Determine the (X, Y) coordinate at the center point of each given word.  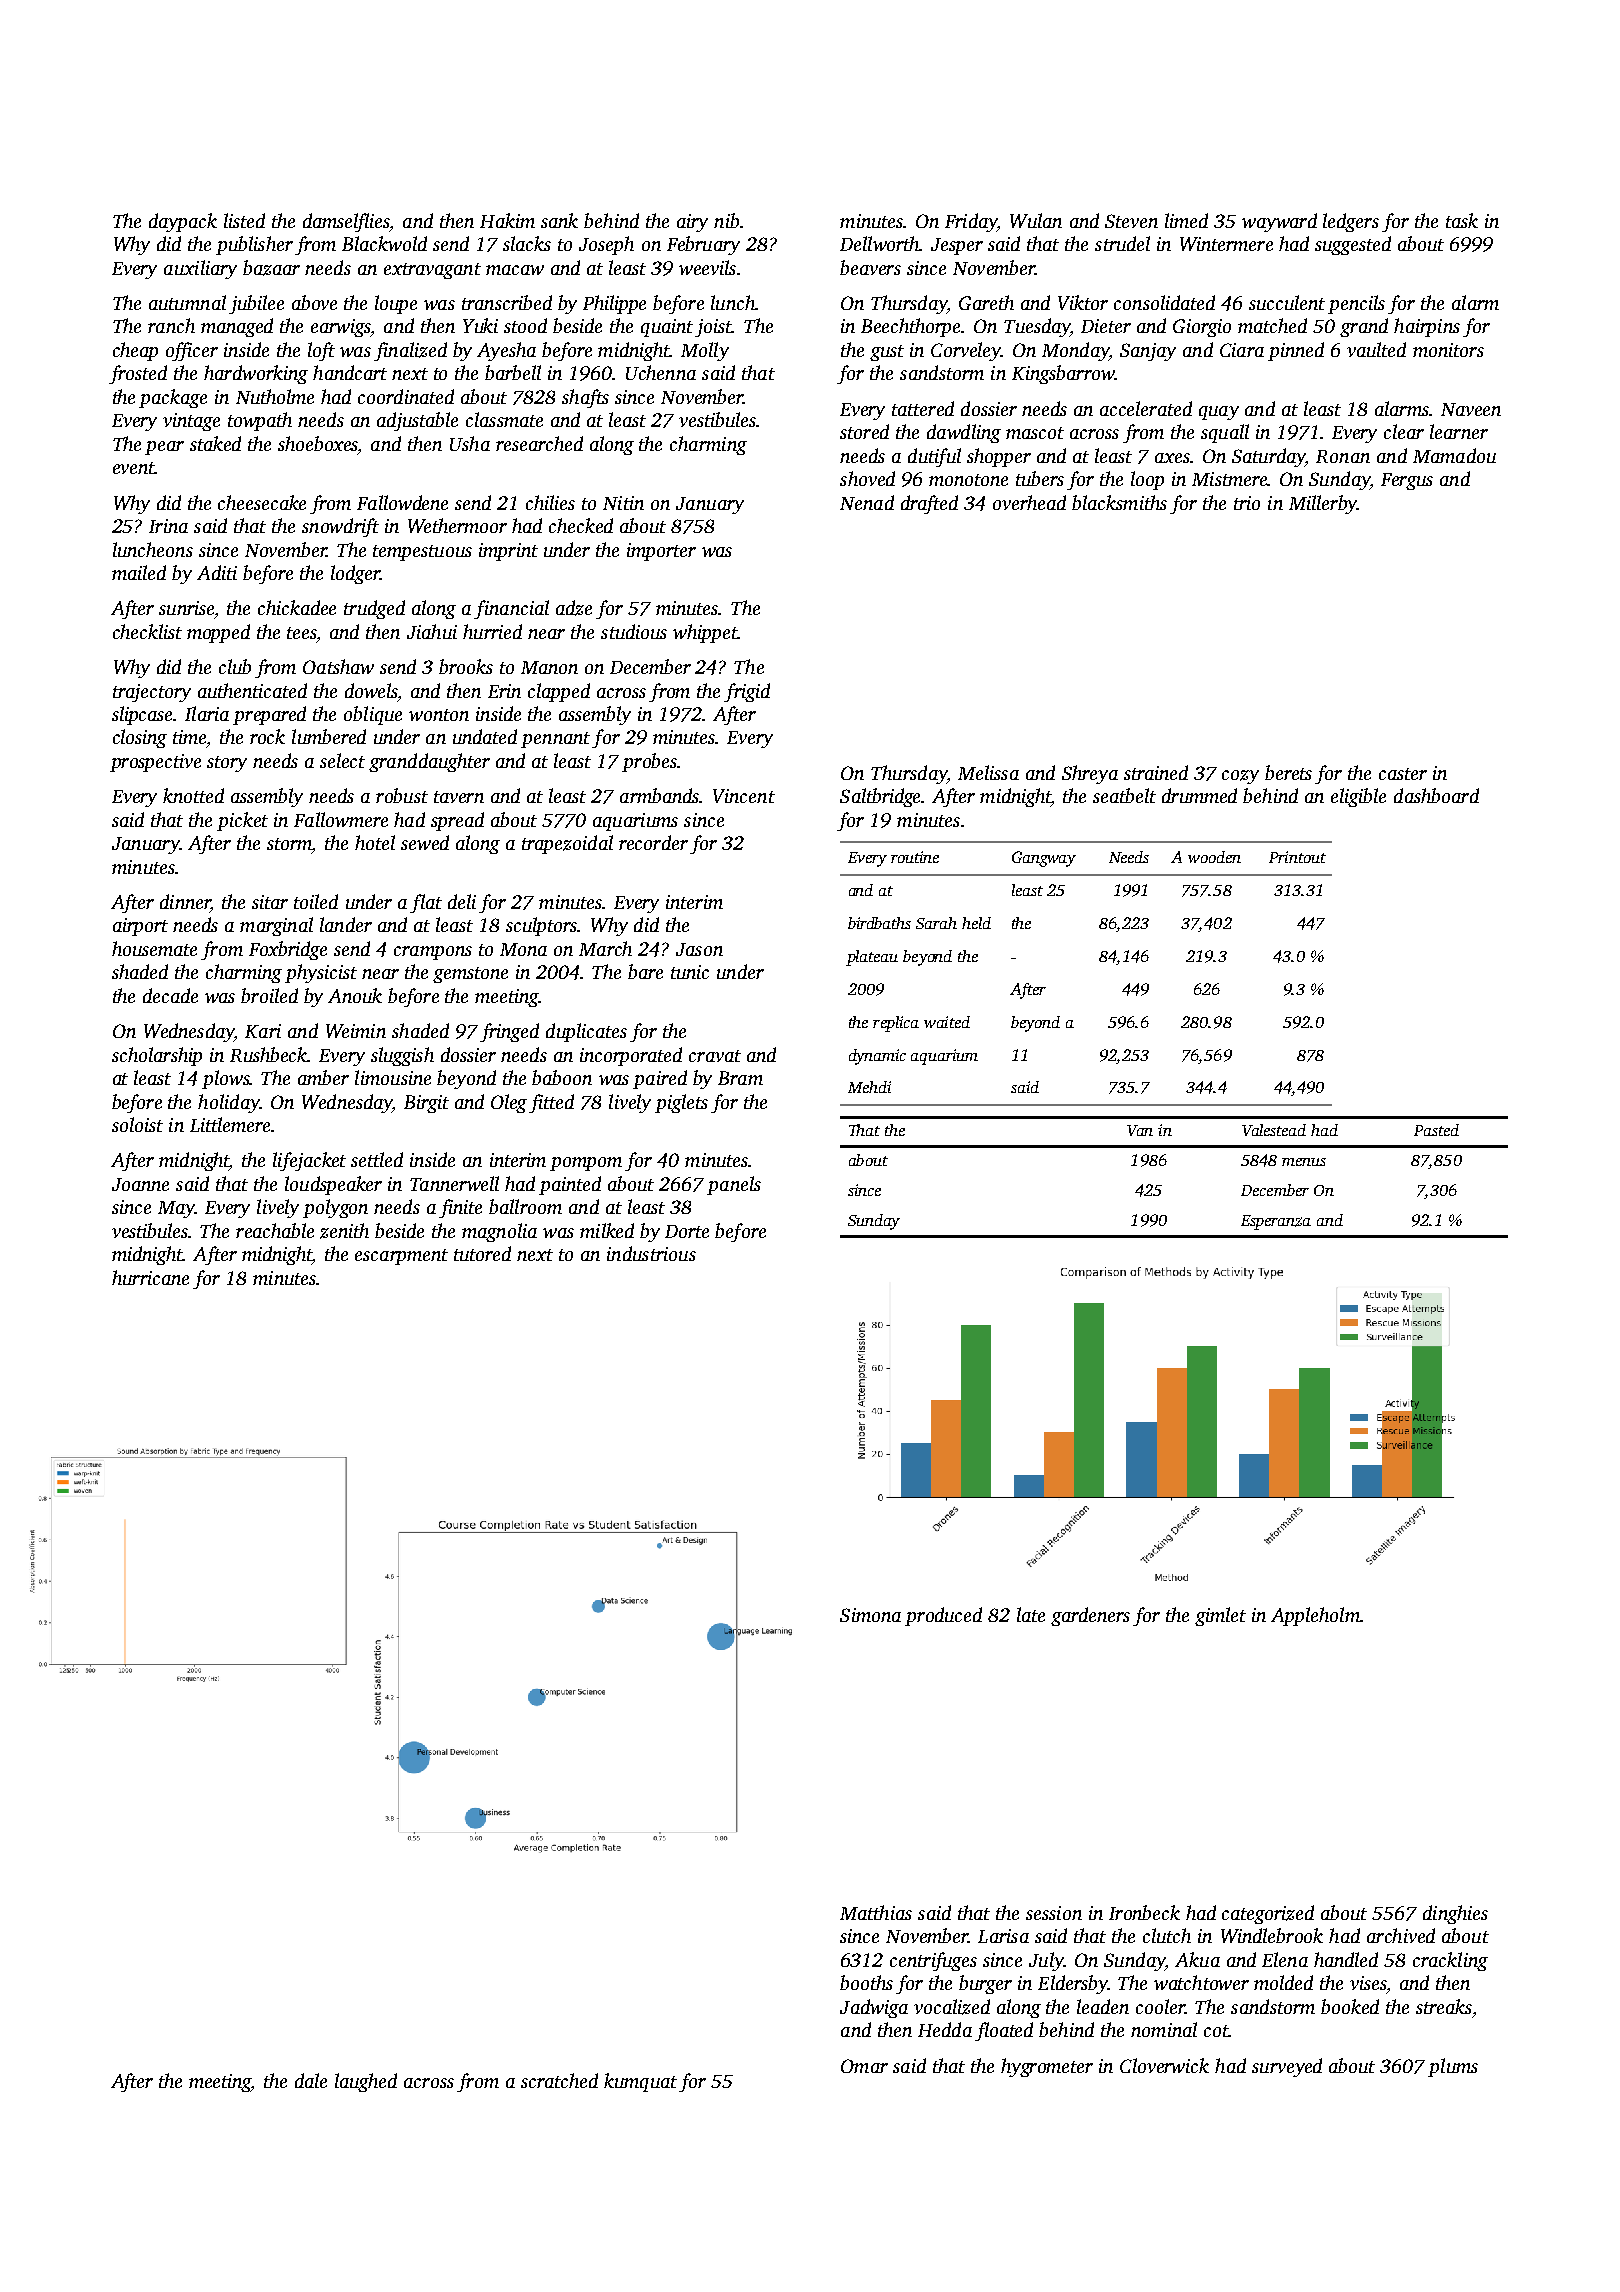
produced (943, 1616)
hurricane (150, 1277)
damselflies (346, 222)
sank (559, 220)
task (1462, 220)
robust (402, 795)
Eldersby (1073, 1984)
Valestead (1274, 1130)
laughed (366, 2082)
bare (645, 971)
